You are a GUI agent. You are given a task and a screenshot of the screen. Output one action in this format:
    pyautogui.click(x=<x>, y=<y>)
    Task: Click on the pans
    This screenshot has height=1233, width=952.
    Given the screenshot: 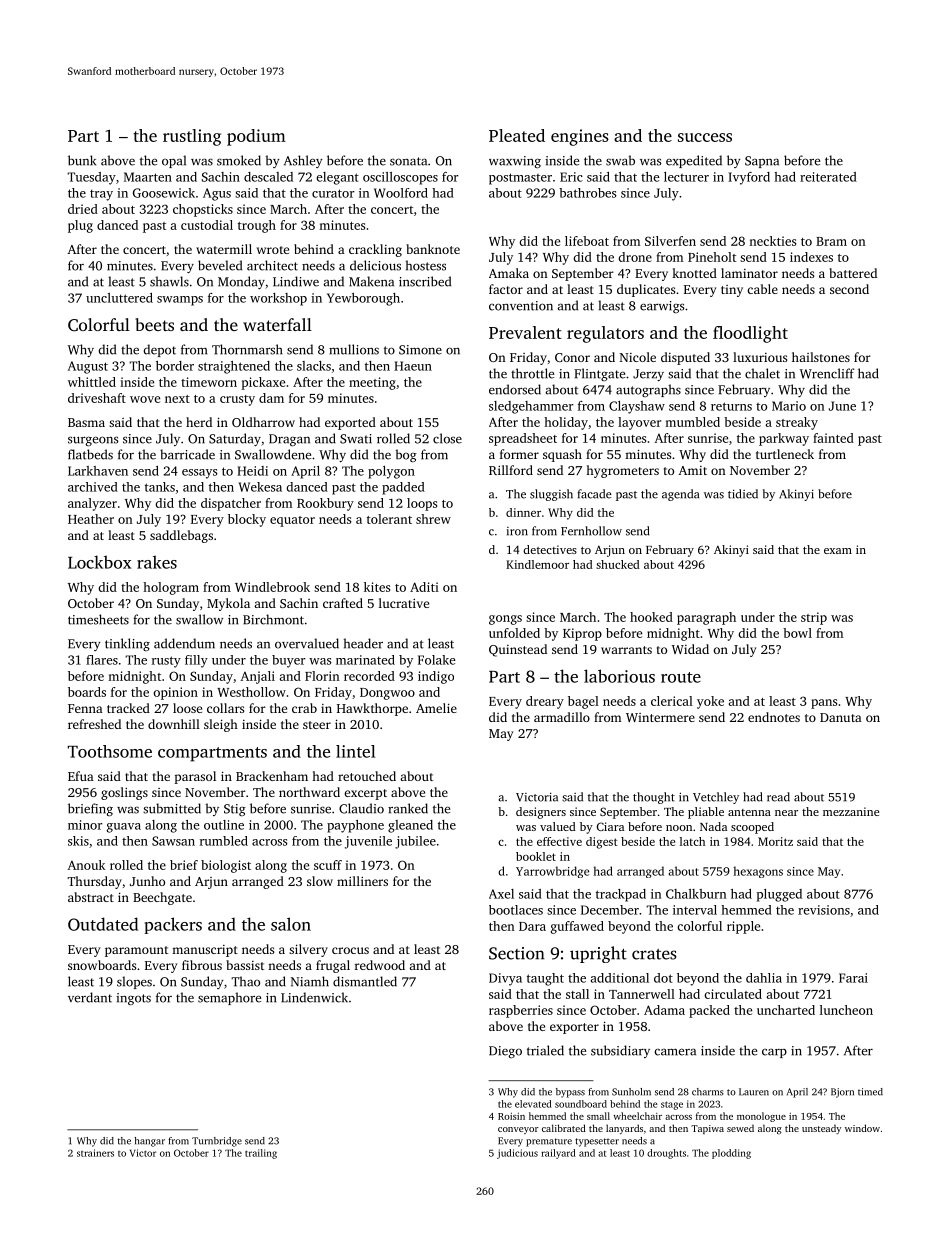 What is the action you would take?
    pyautogui.click(x=824, y=704)
